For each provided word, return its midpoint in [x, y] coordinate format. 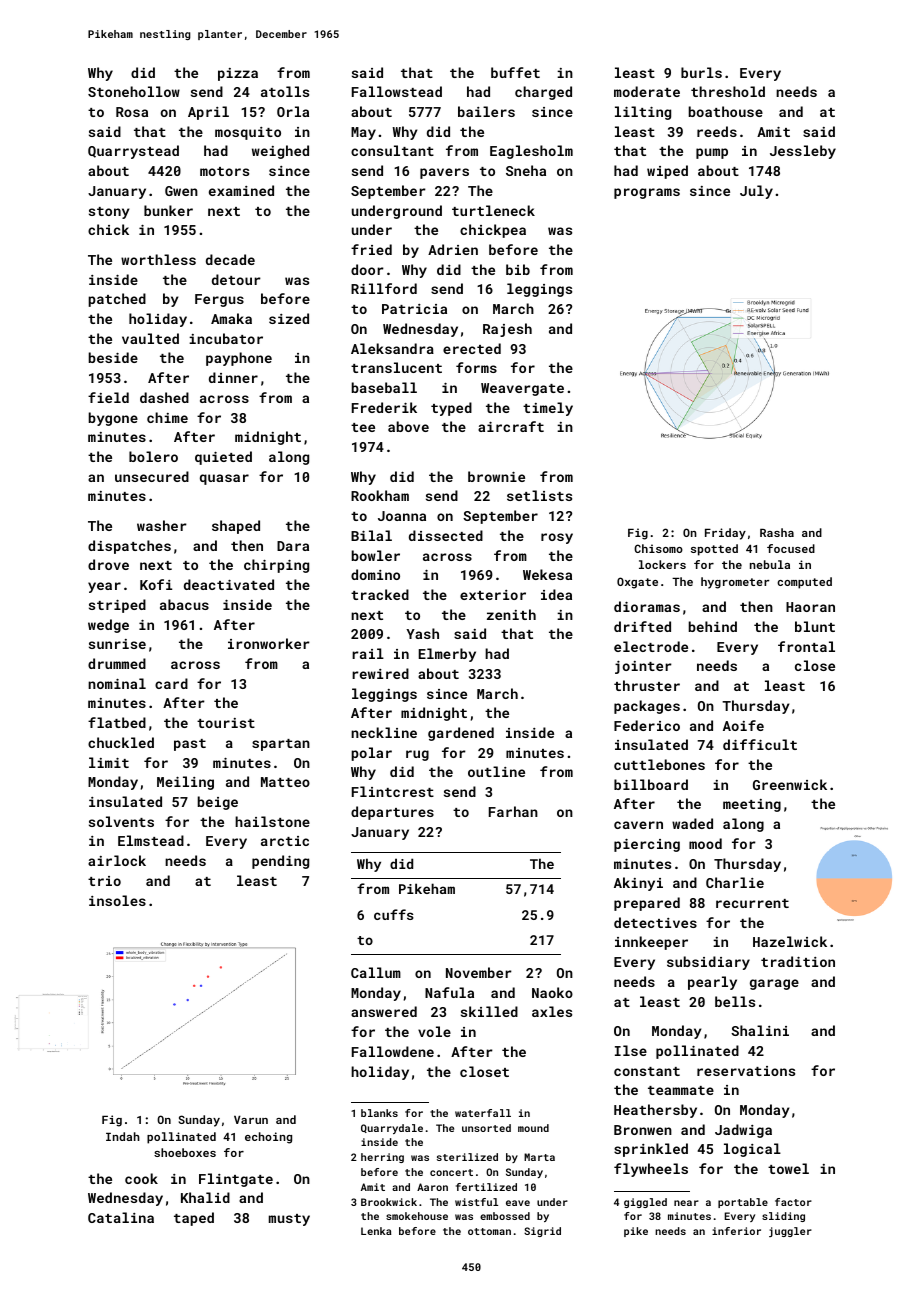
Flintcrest [393, 791]
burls [701, 72]
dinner [233, 377]
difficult [760, 744]
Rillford [384, 288]
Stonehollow [134, 91]
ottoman [489, 1231]
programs [647, 193]
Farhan [513, 811]
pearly [712, 983]
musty [289, 1220]
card [171, 683]
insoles [117, 900]
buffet [515, 72]
